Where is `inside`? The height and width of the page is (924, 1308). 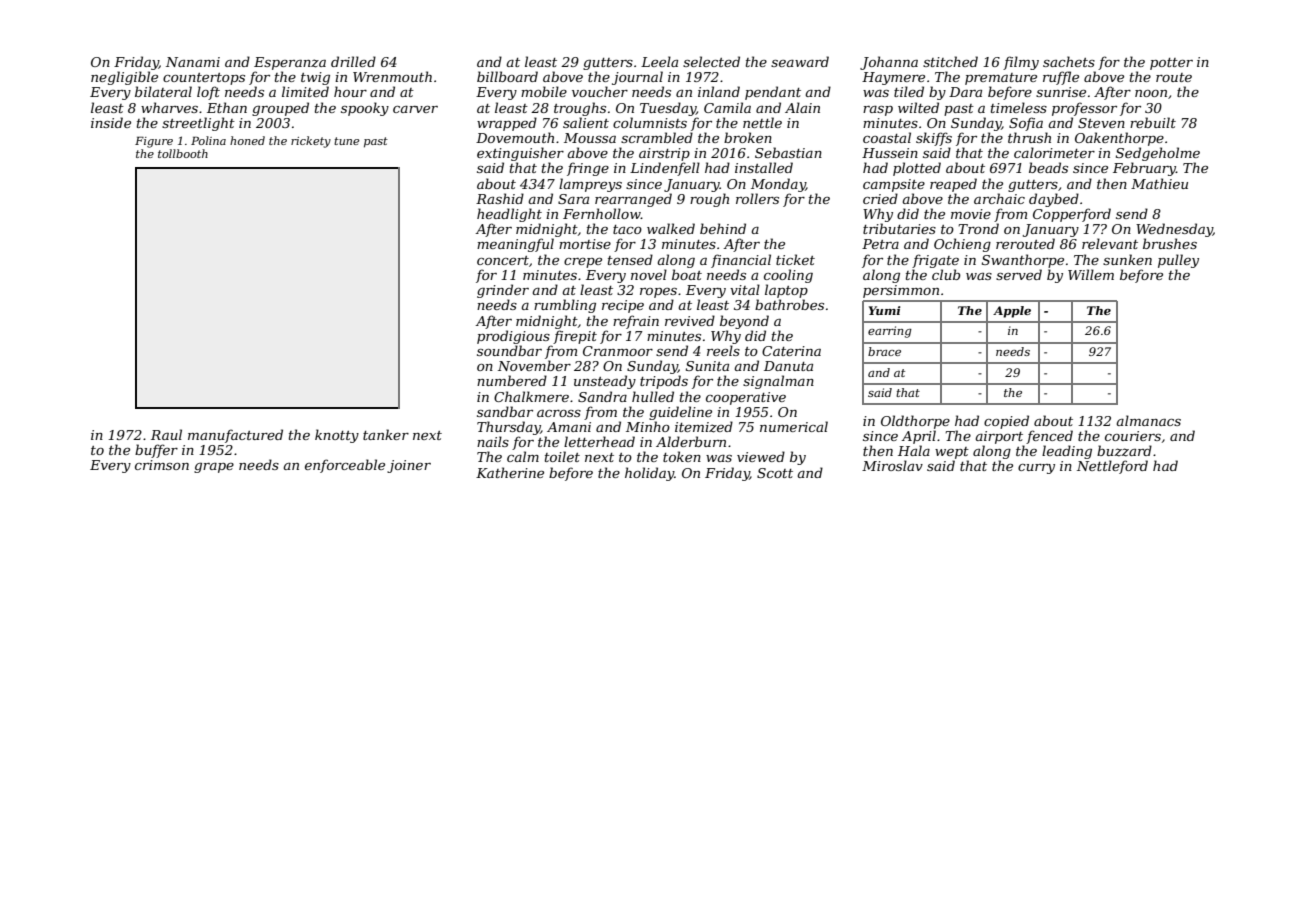
inside is located at coordinates (111, 122).
